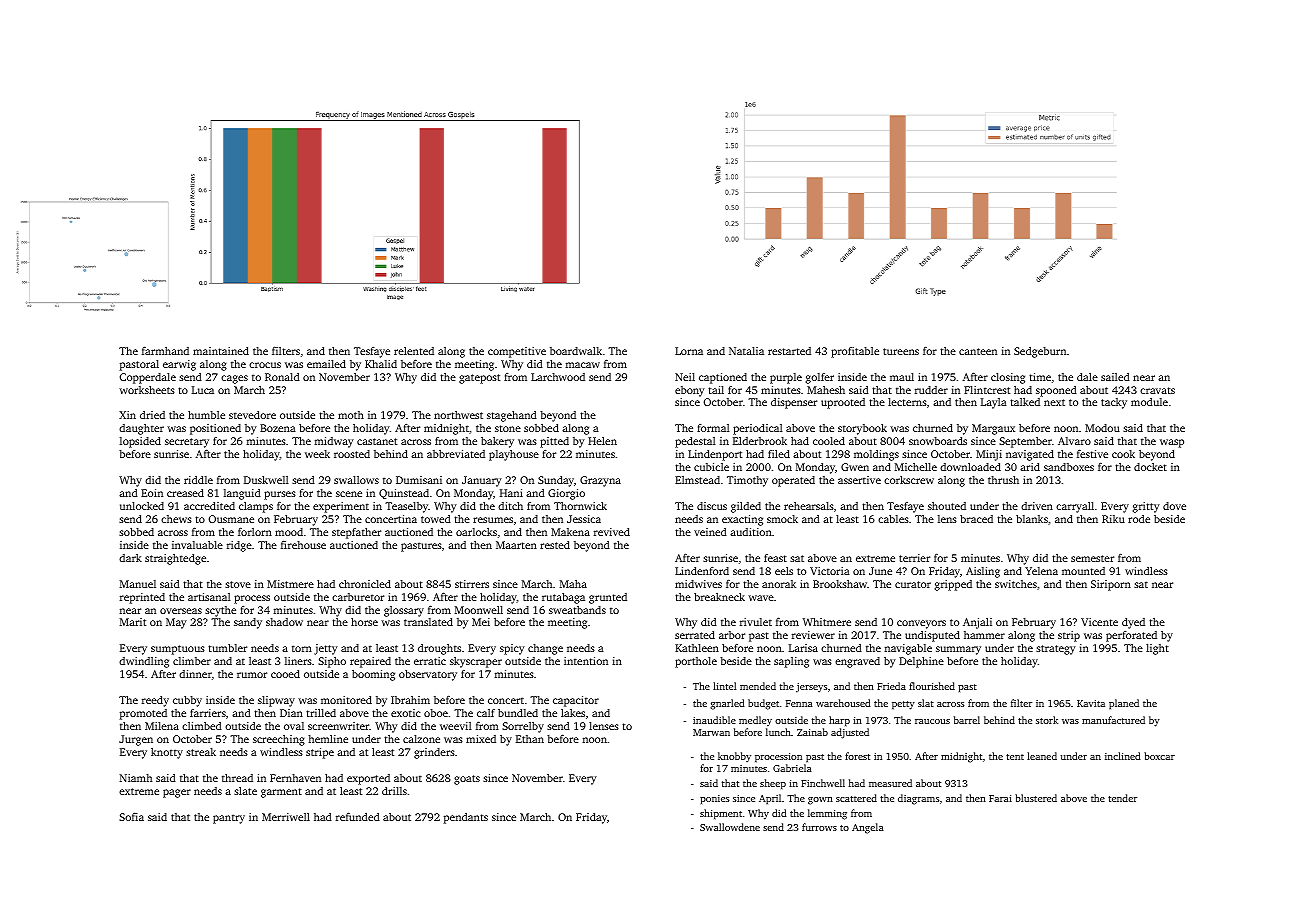 The width and height of the screenshot is (1308, 924). What do you see at coordinates (203, 390) in the screenshot?
I see `Luca` at bounding box center [203, 390].
